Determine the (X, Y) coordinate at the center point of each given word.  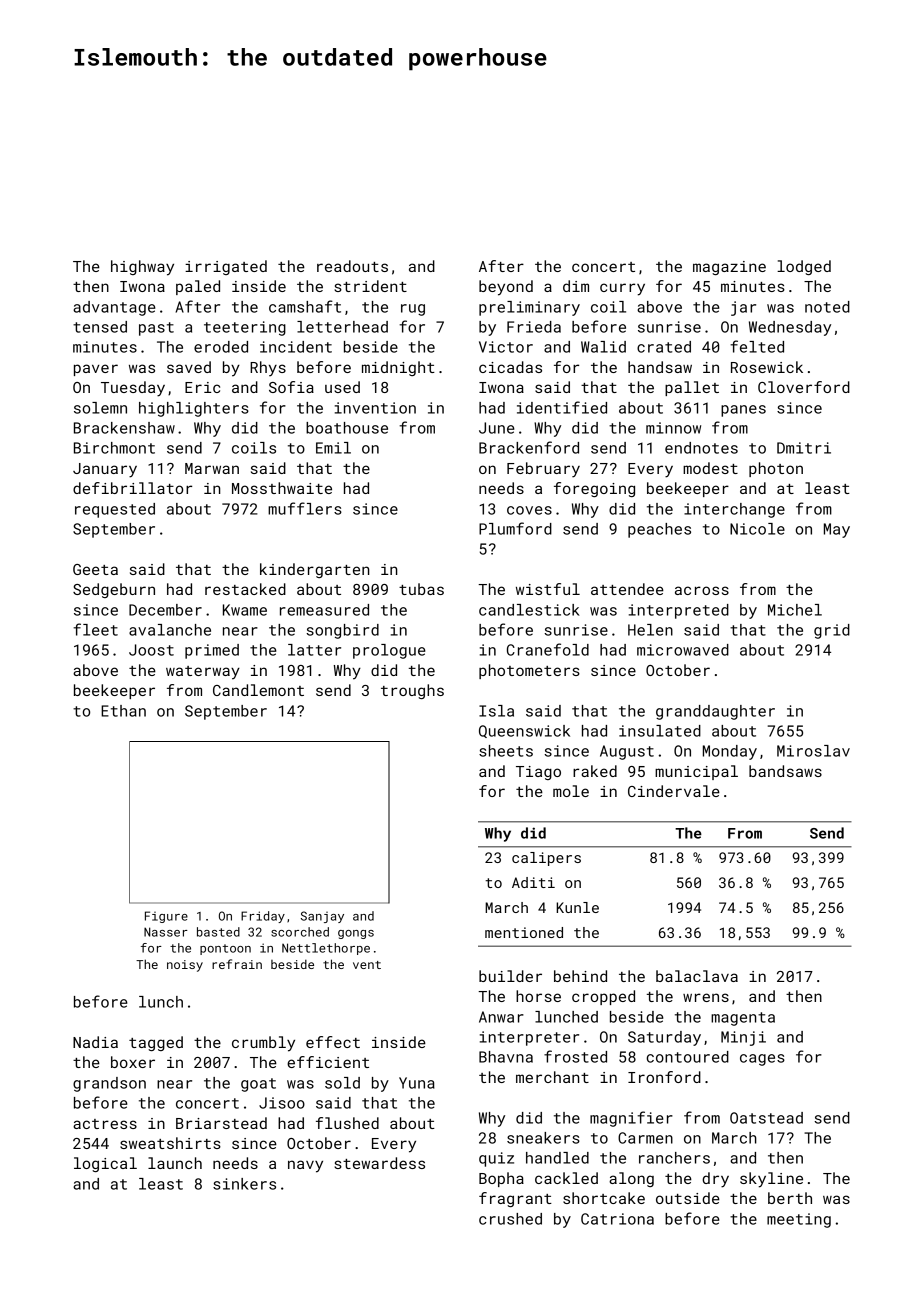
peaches (659, 530)
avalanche (170, 630)
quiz (496, 1159)
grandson (109, 1084)
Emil (333, 448)
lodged (804, 267)
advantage (114, 308)
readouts (352, 266)
